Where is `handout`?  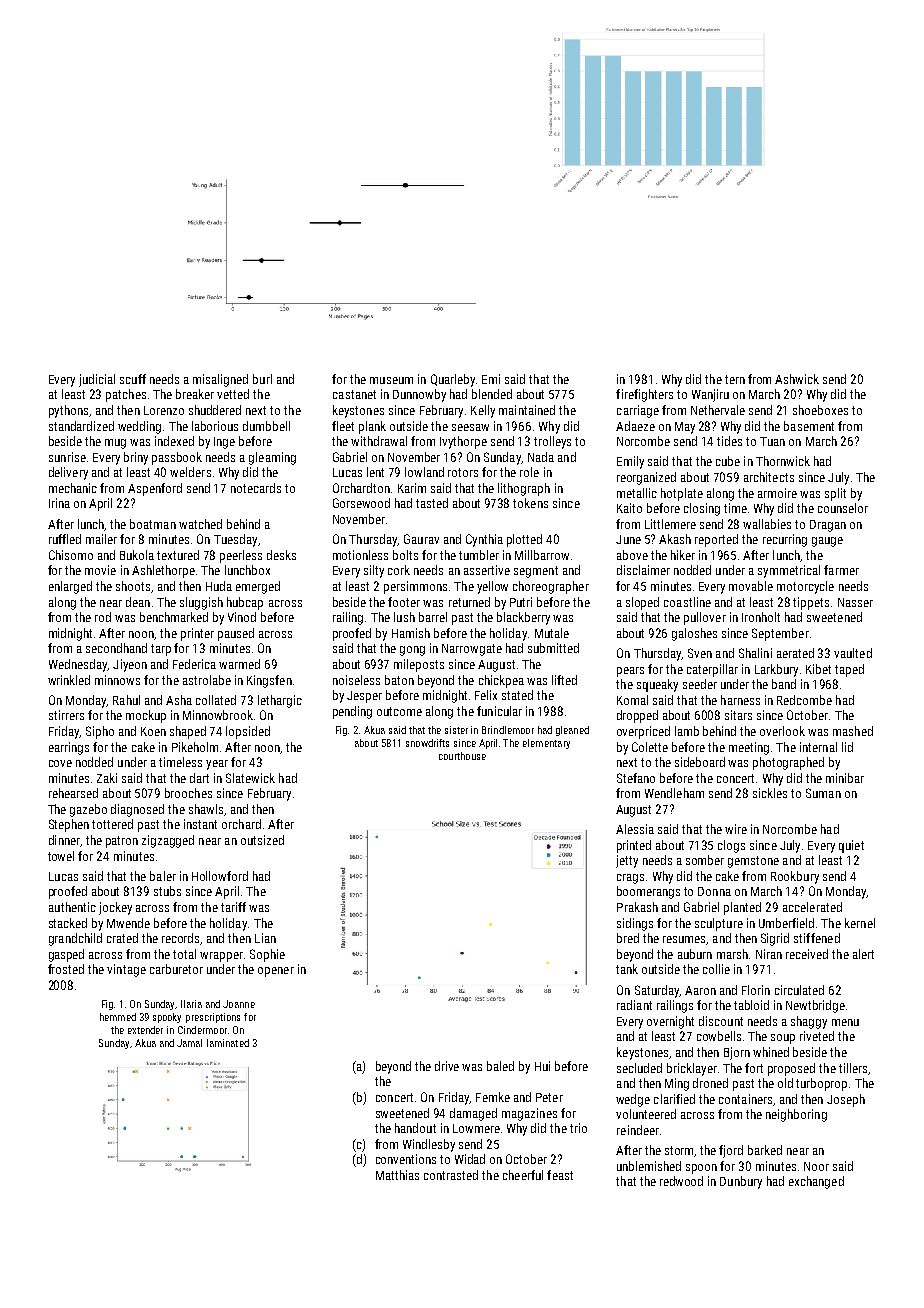
handout is located at coordinates (415, 1128).
